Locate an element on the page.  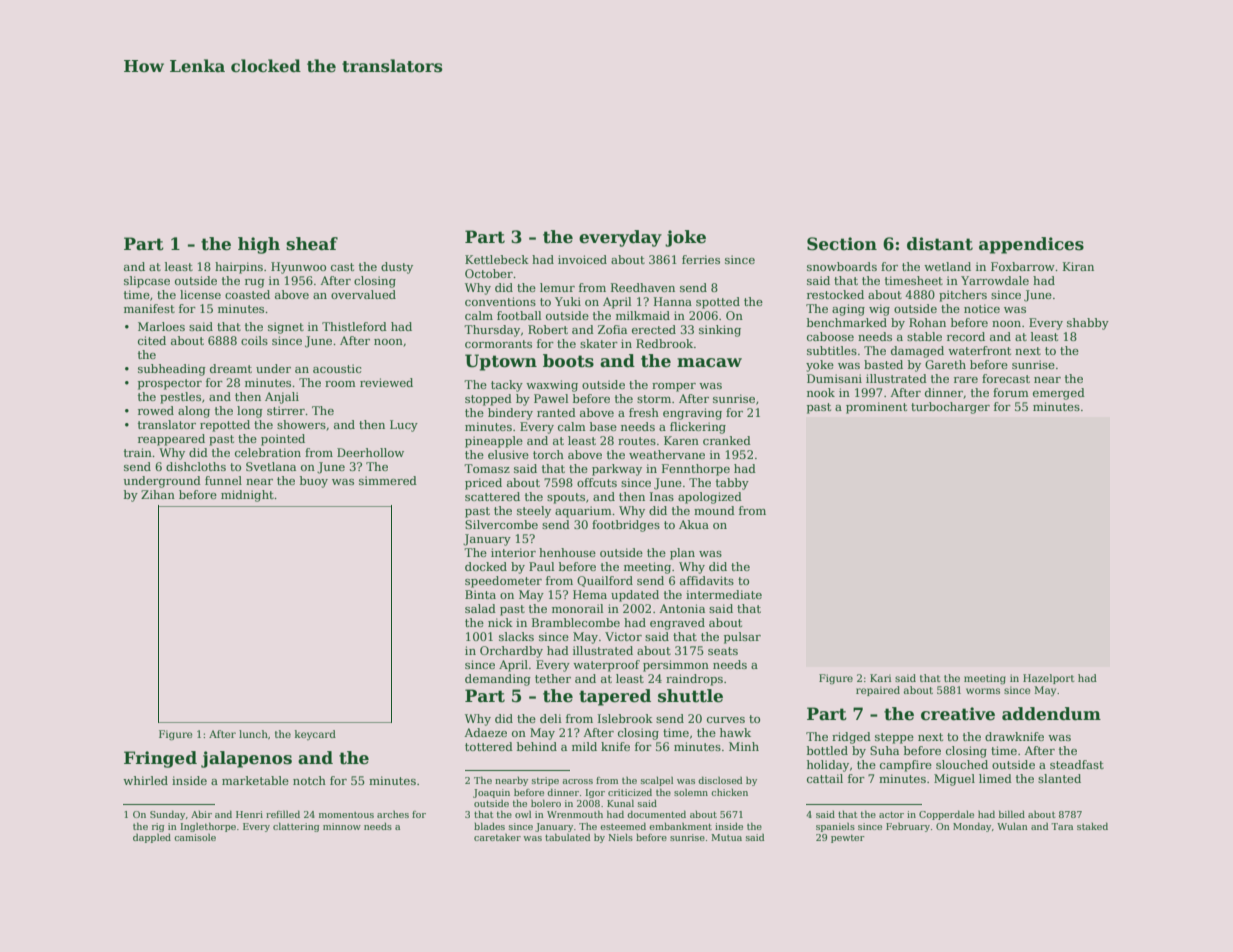
Islebrook is located at coordinates (625, 718).
